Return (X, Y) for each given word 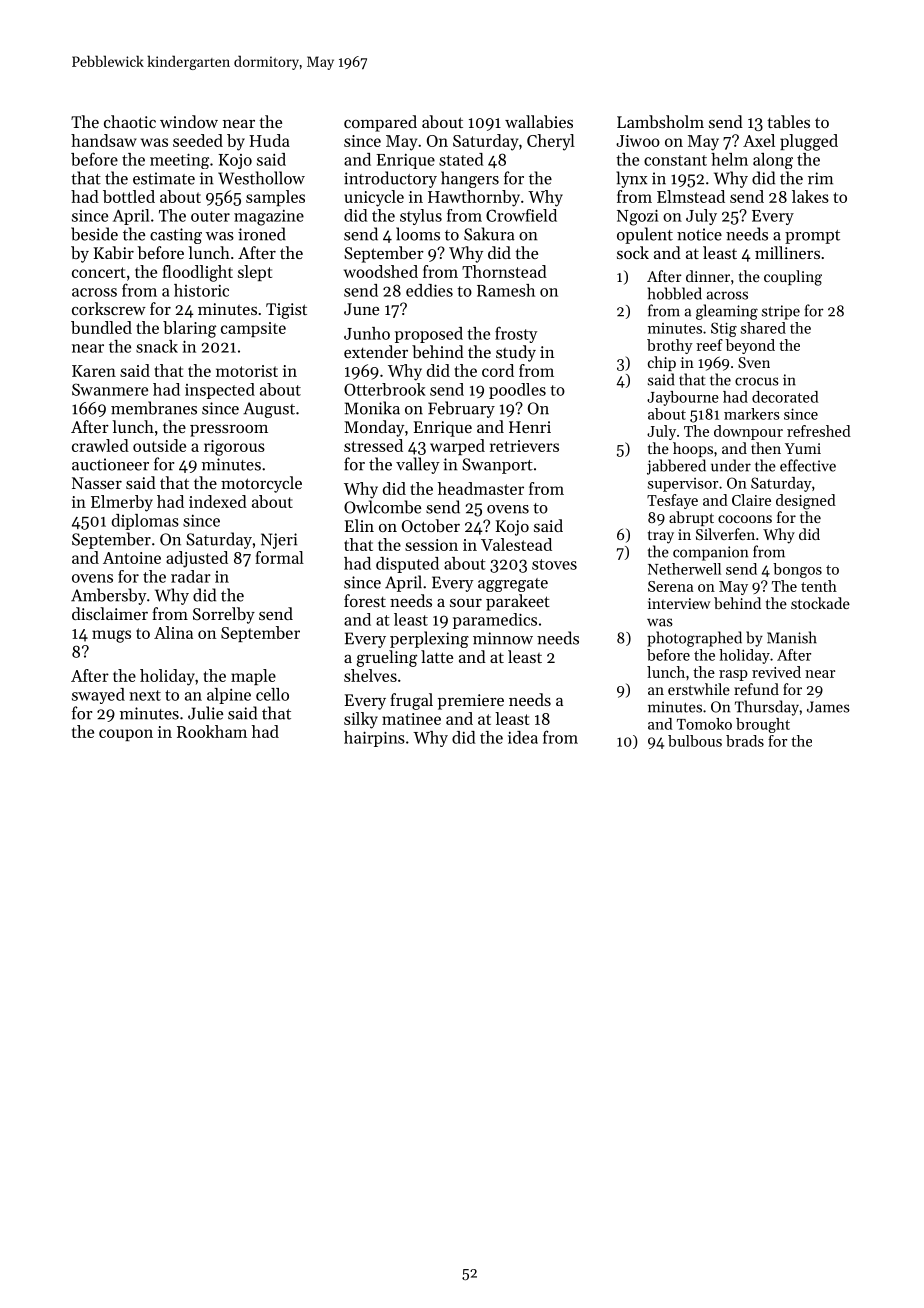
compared (380, 123)
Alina (173, 632)
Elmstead (691, 196)
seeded (198, 140)
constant (675, 160)
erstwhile (699, 689)
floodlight (197, 273)
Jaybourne (683, 398)
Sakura (489, 234)
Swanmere (110, 389)
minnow (503, 638)
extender (376, 351)
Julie (205, 713)
